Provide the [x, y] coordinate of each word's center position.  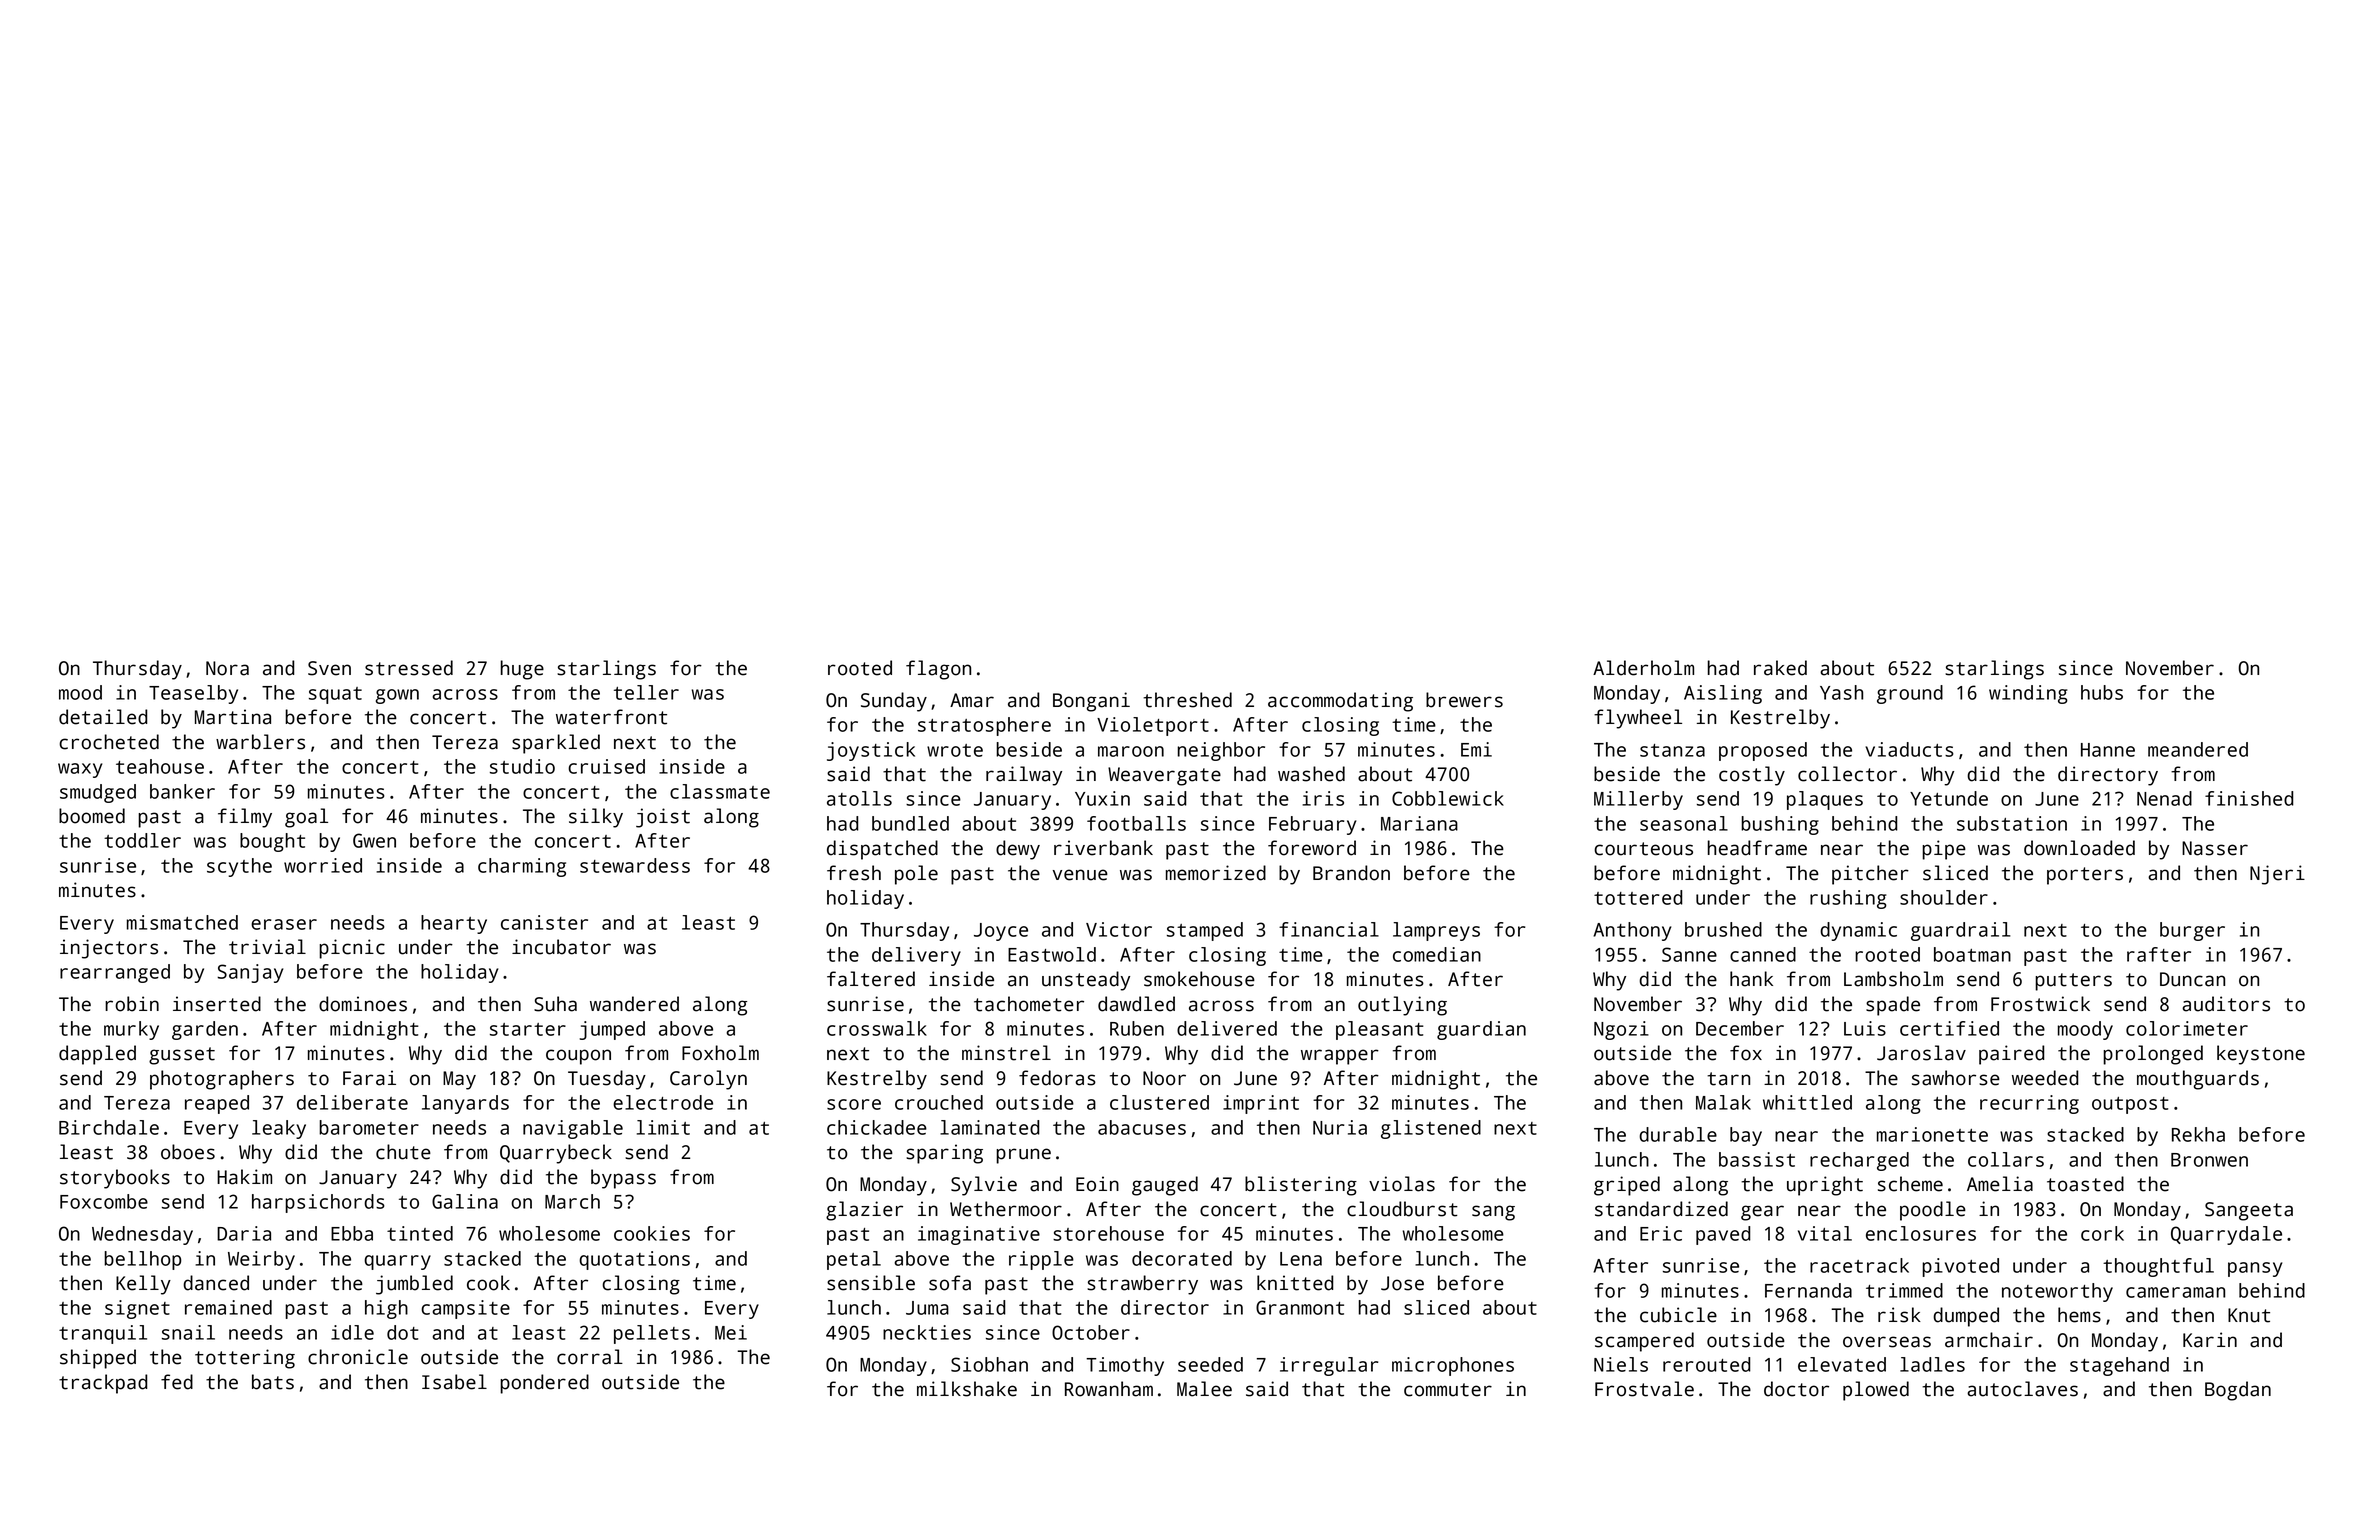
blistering [1301, 1186]
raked [1780, 668]
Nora [227, 668]
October [1091, 1332]
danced [216, 1283]
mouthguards [2198, 1080]
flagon [938, 670]
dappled [97, 1055]
